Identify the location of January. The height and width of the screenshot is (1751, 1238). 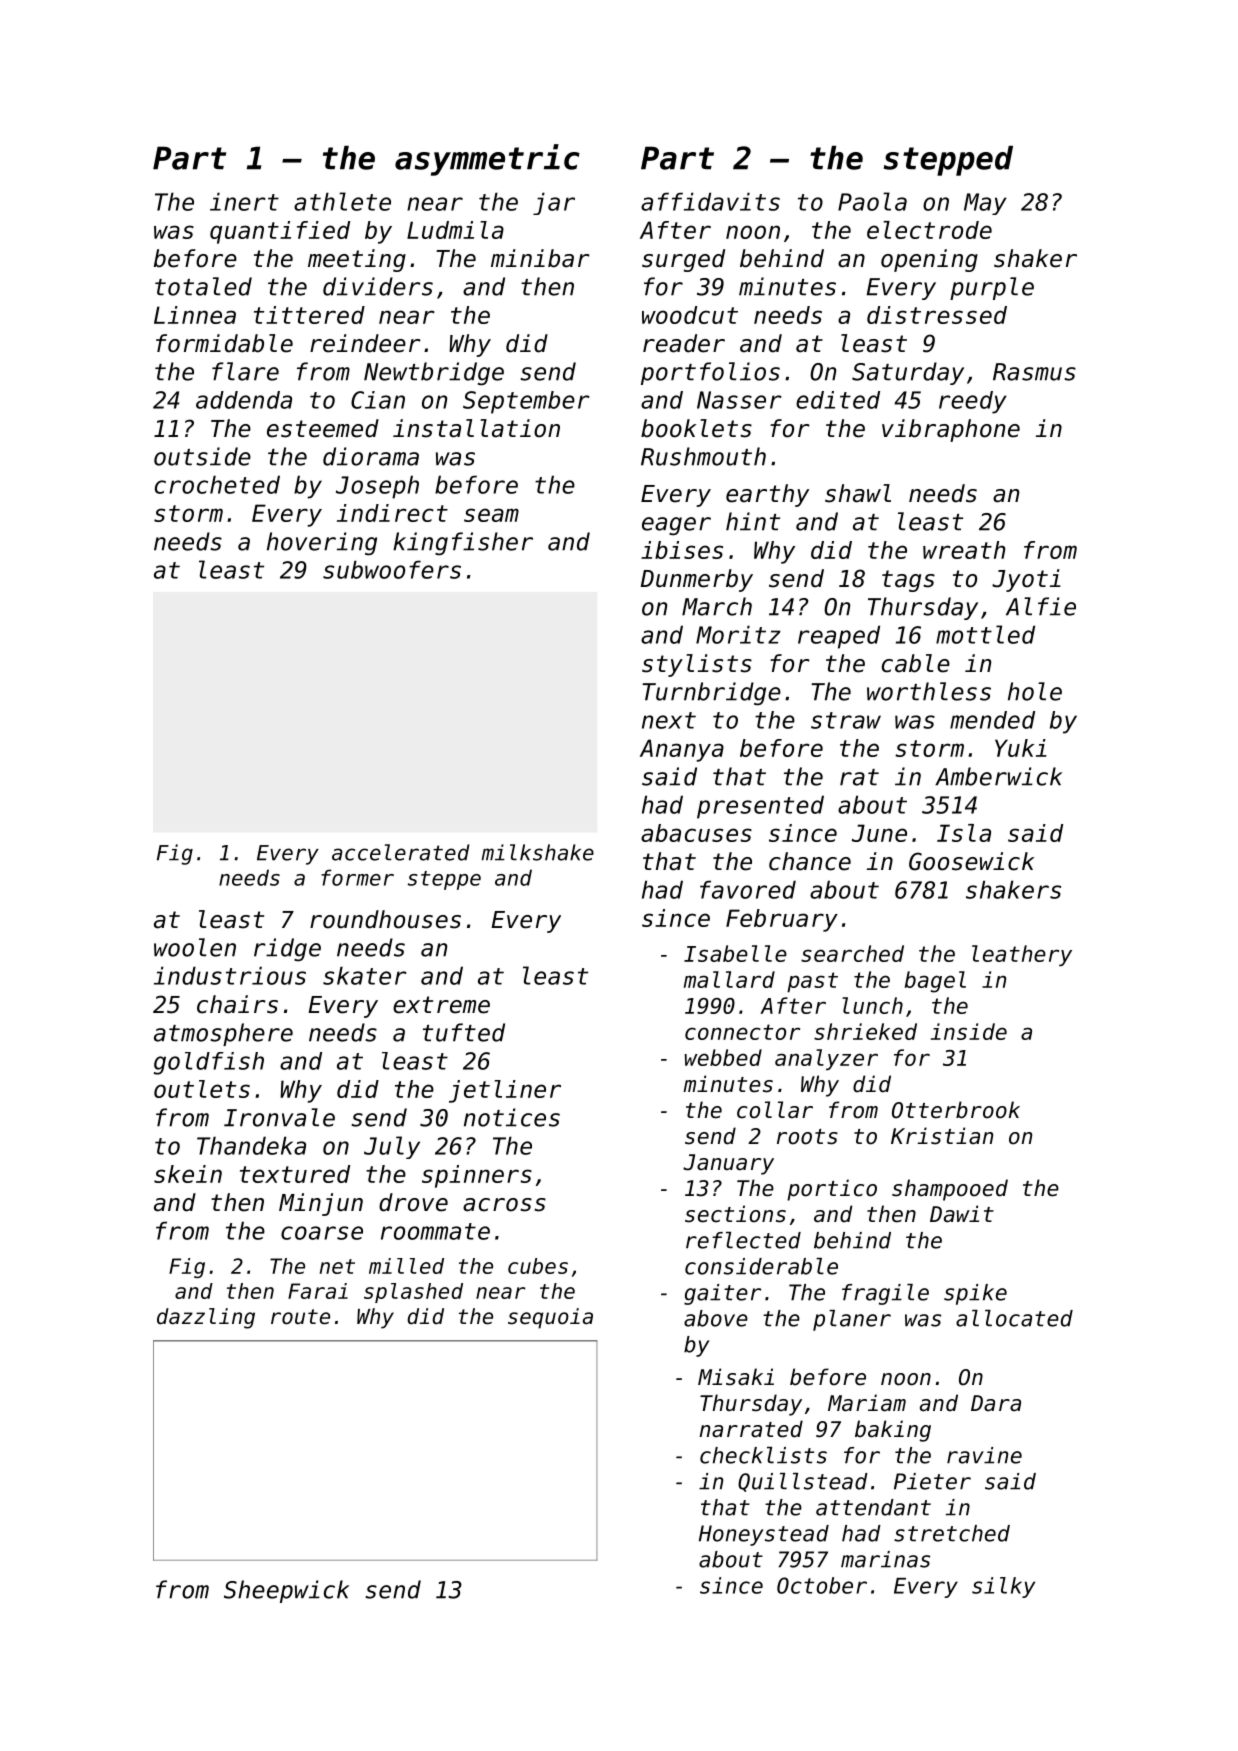
(728, 1164).
